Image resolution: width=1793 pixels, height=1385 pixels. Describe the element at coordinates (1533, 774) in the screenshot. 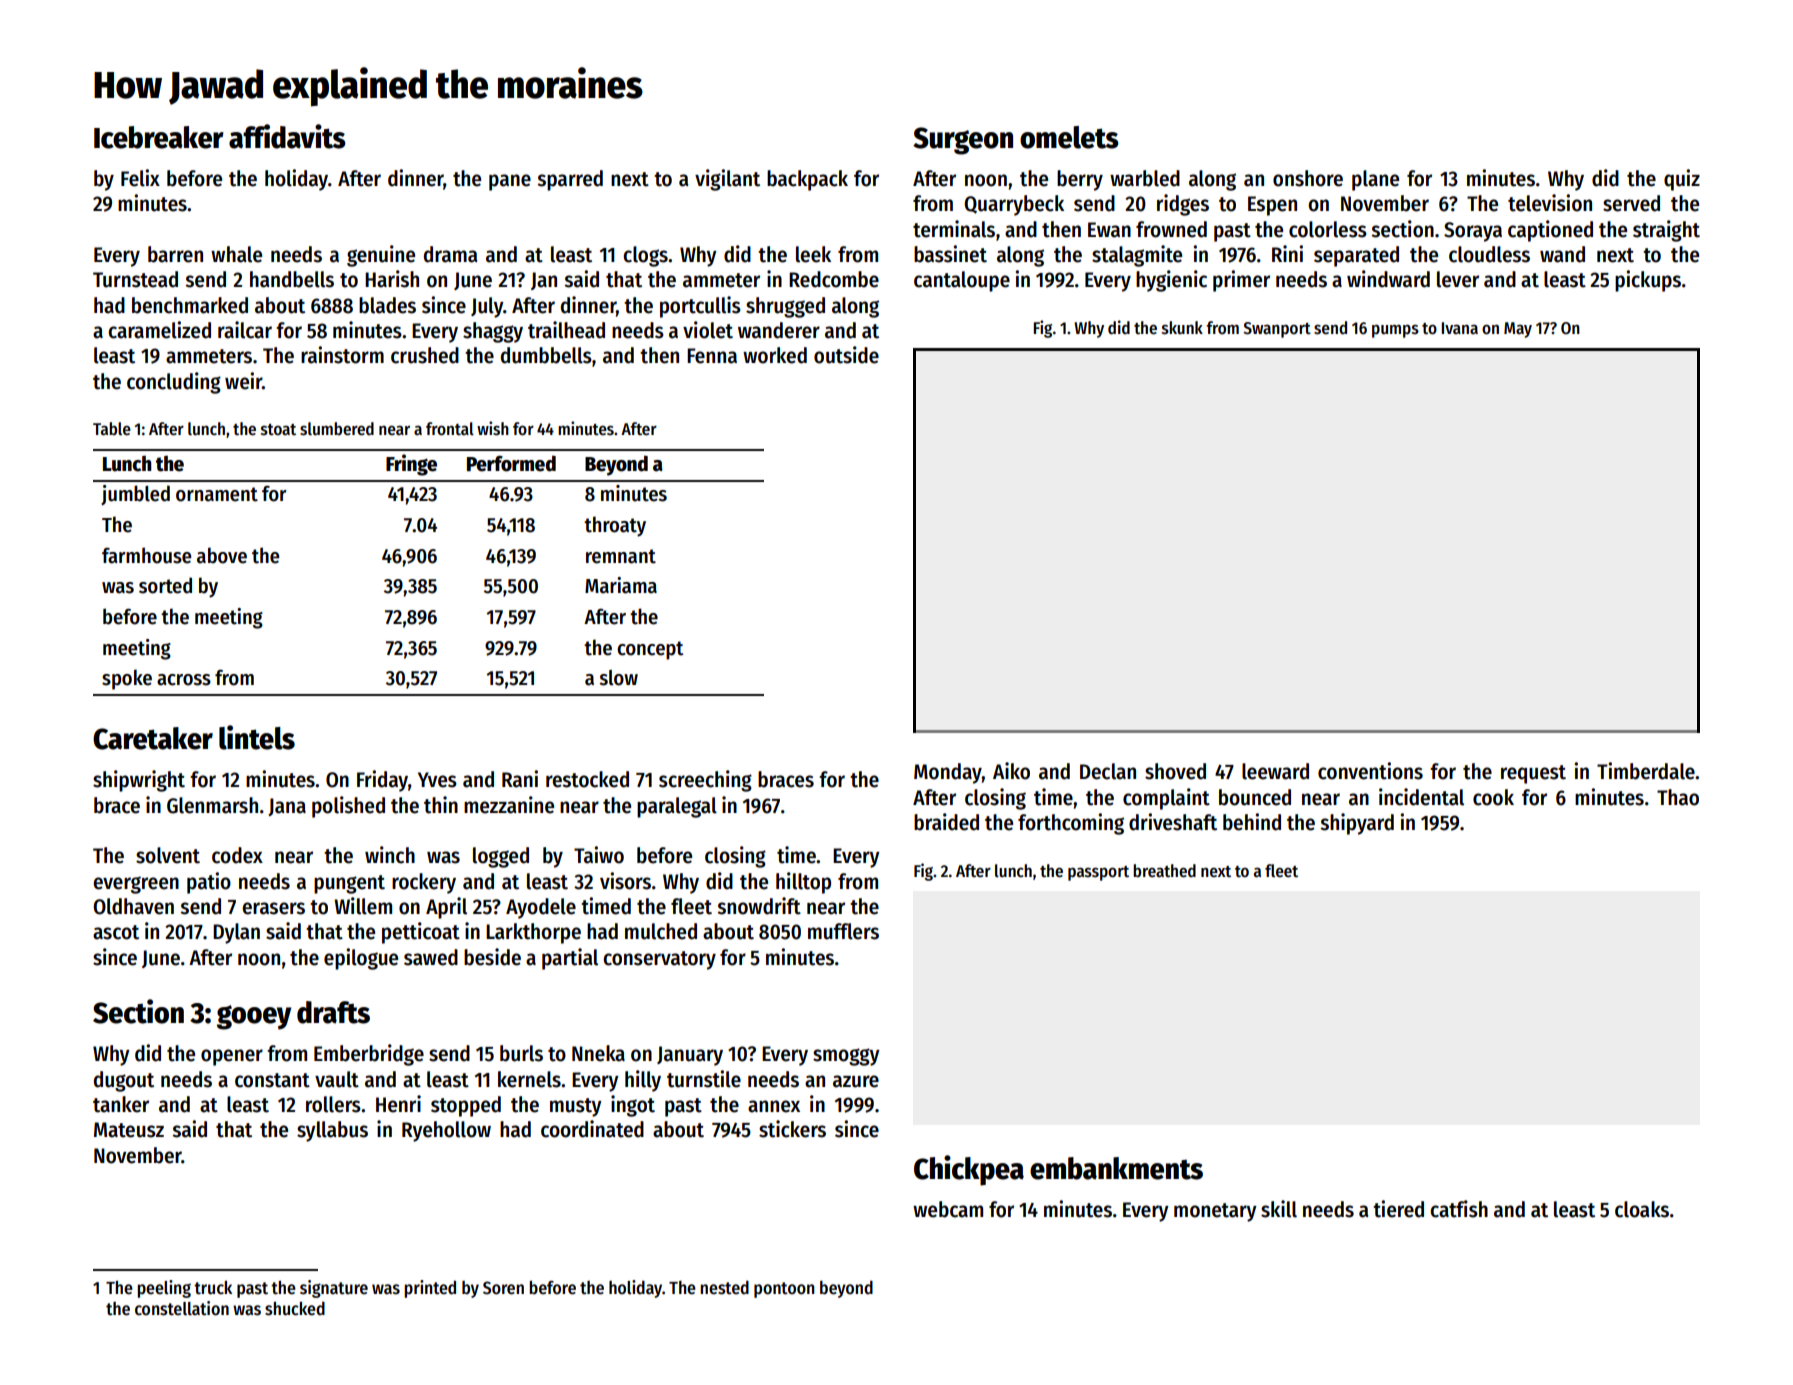

I see `request` at that location.
